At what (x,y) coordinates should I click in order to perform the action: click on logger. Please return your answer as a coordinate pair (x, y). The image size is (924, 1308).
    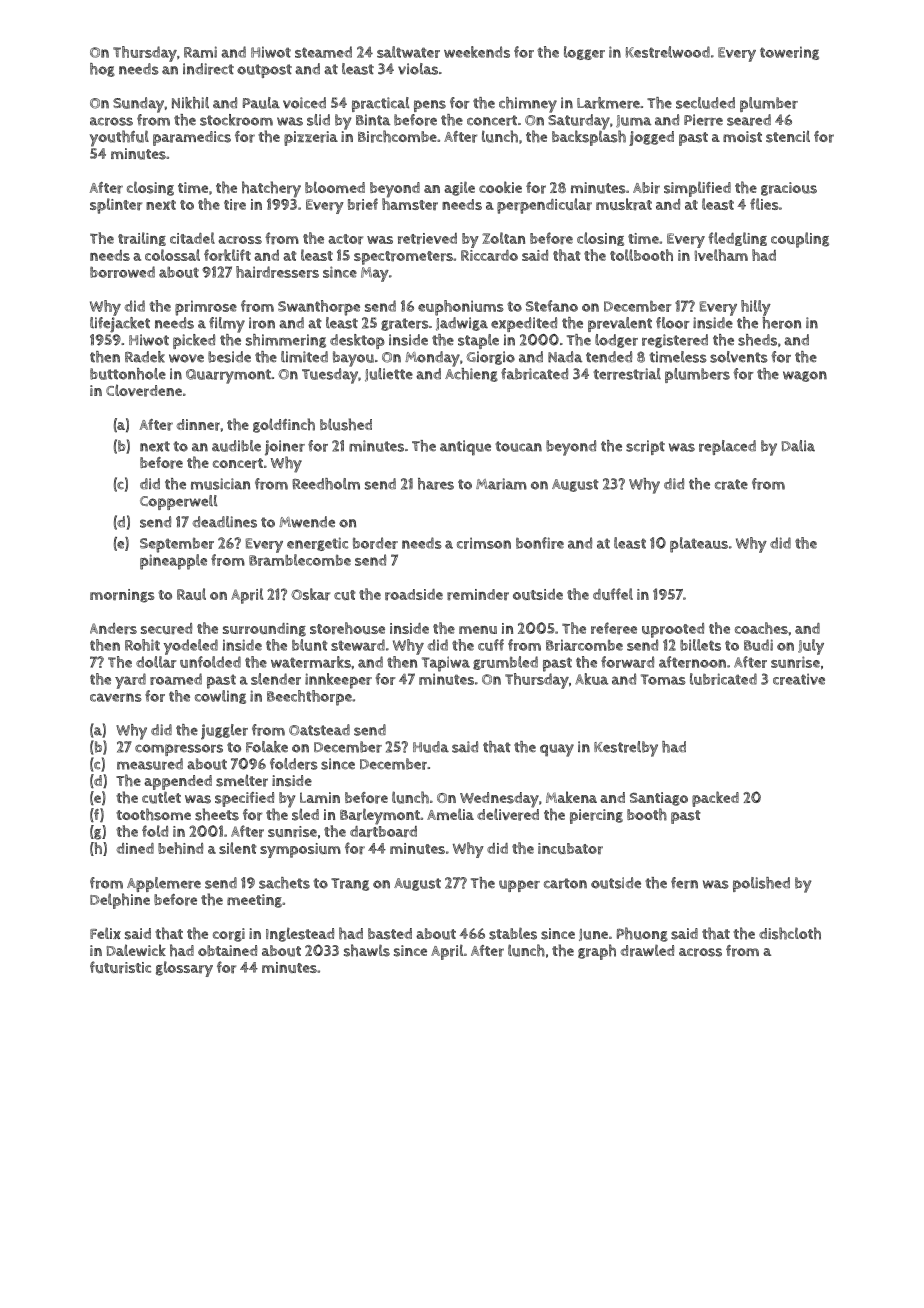
    Looking at the image, I should click on (584, 53).
